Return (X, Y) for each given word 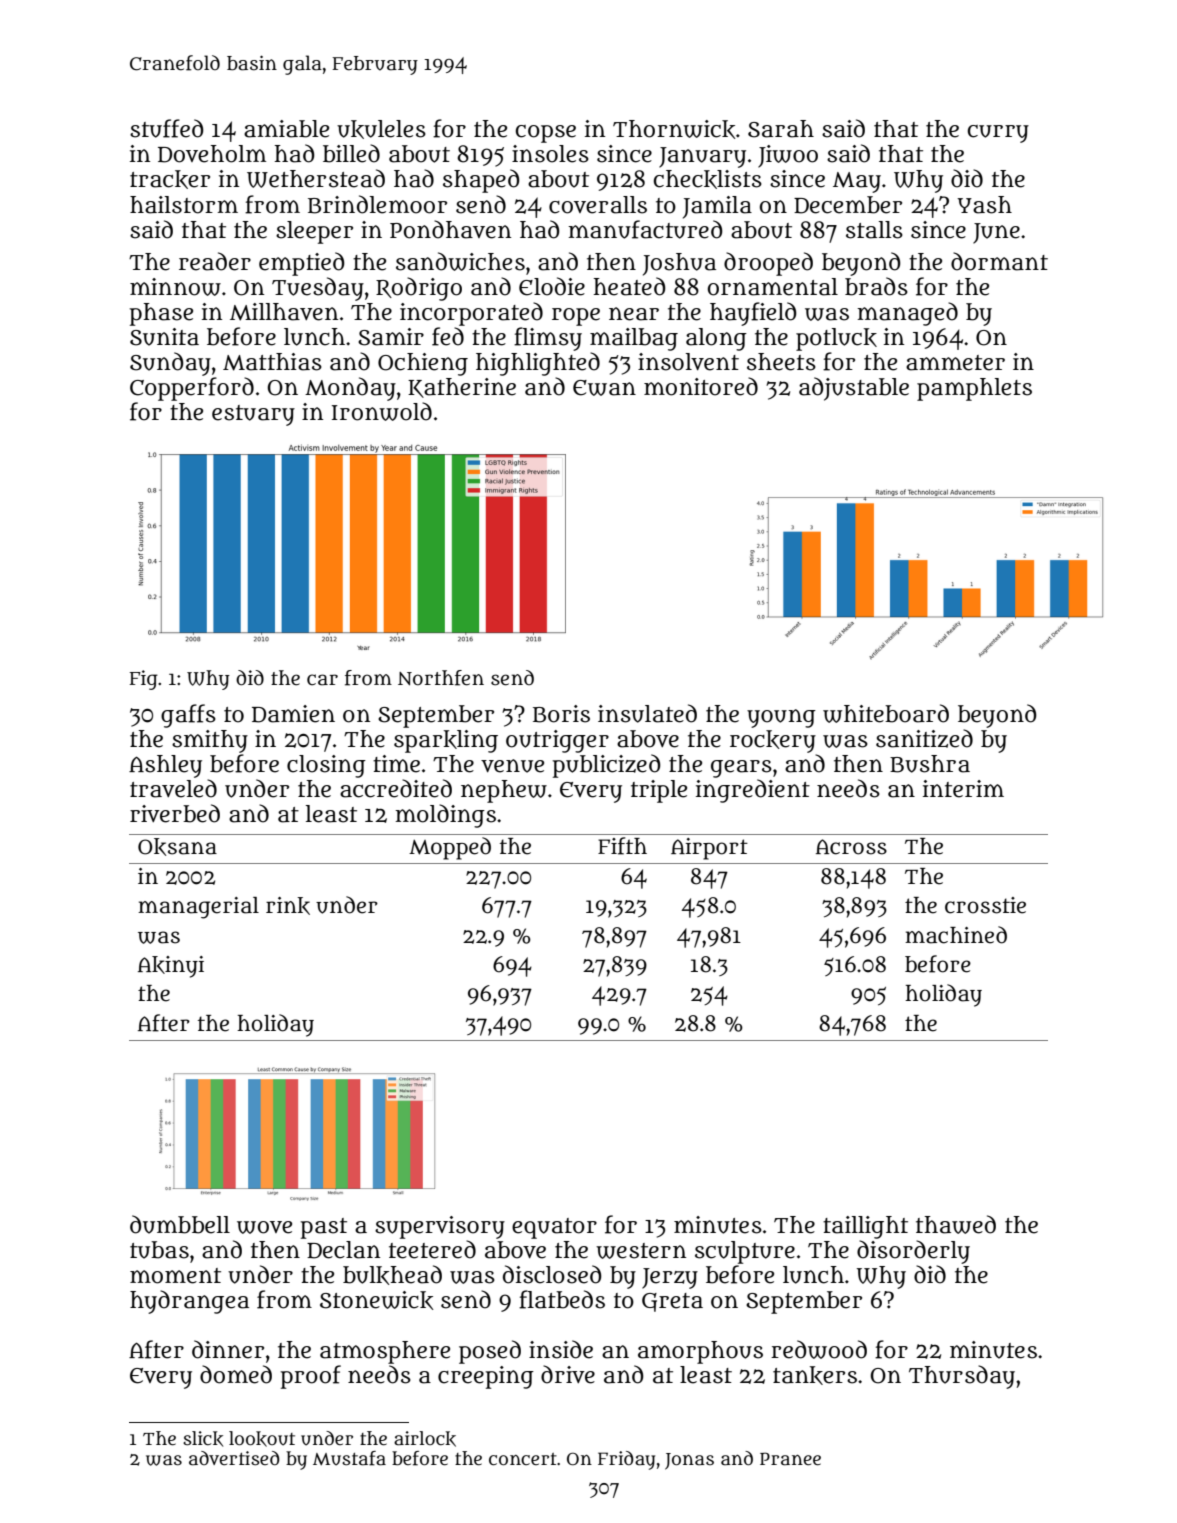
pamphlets (974, 389)
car (322, 680)
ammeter (955, 363)
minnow (175, 287)
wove (264, 1227)
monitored (701, 386)
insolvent (688, 362)
